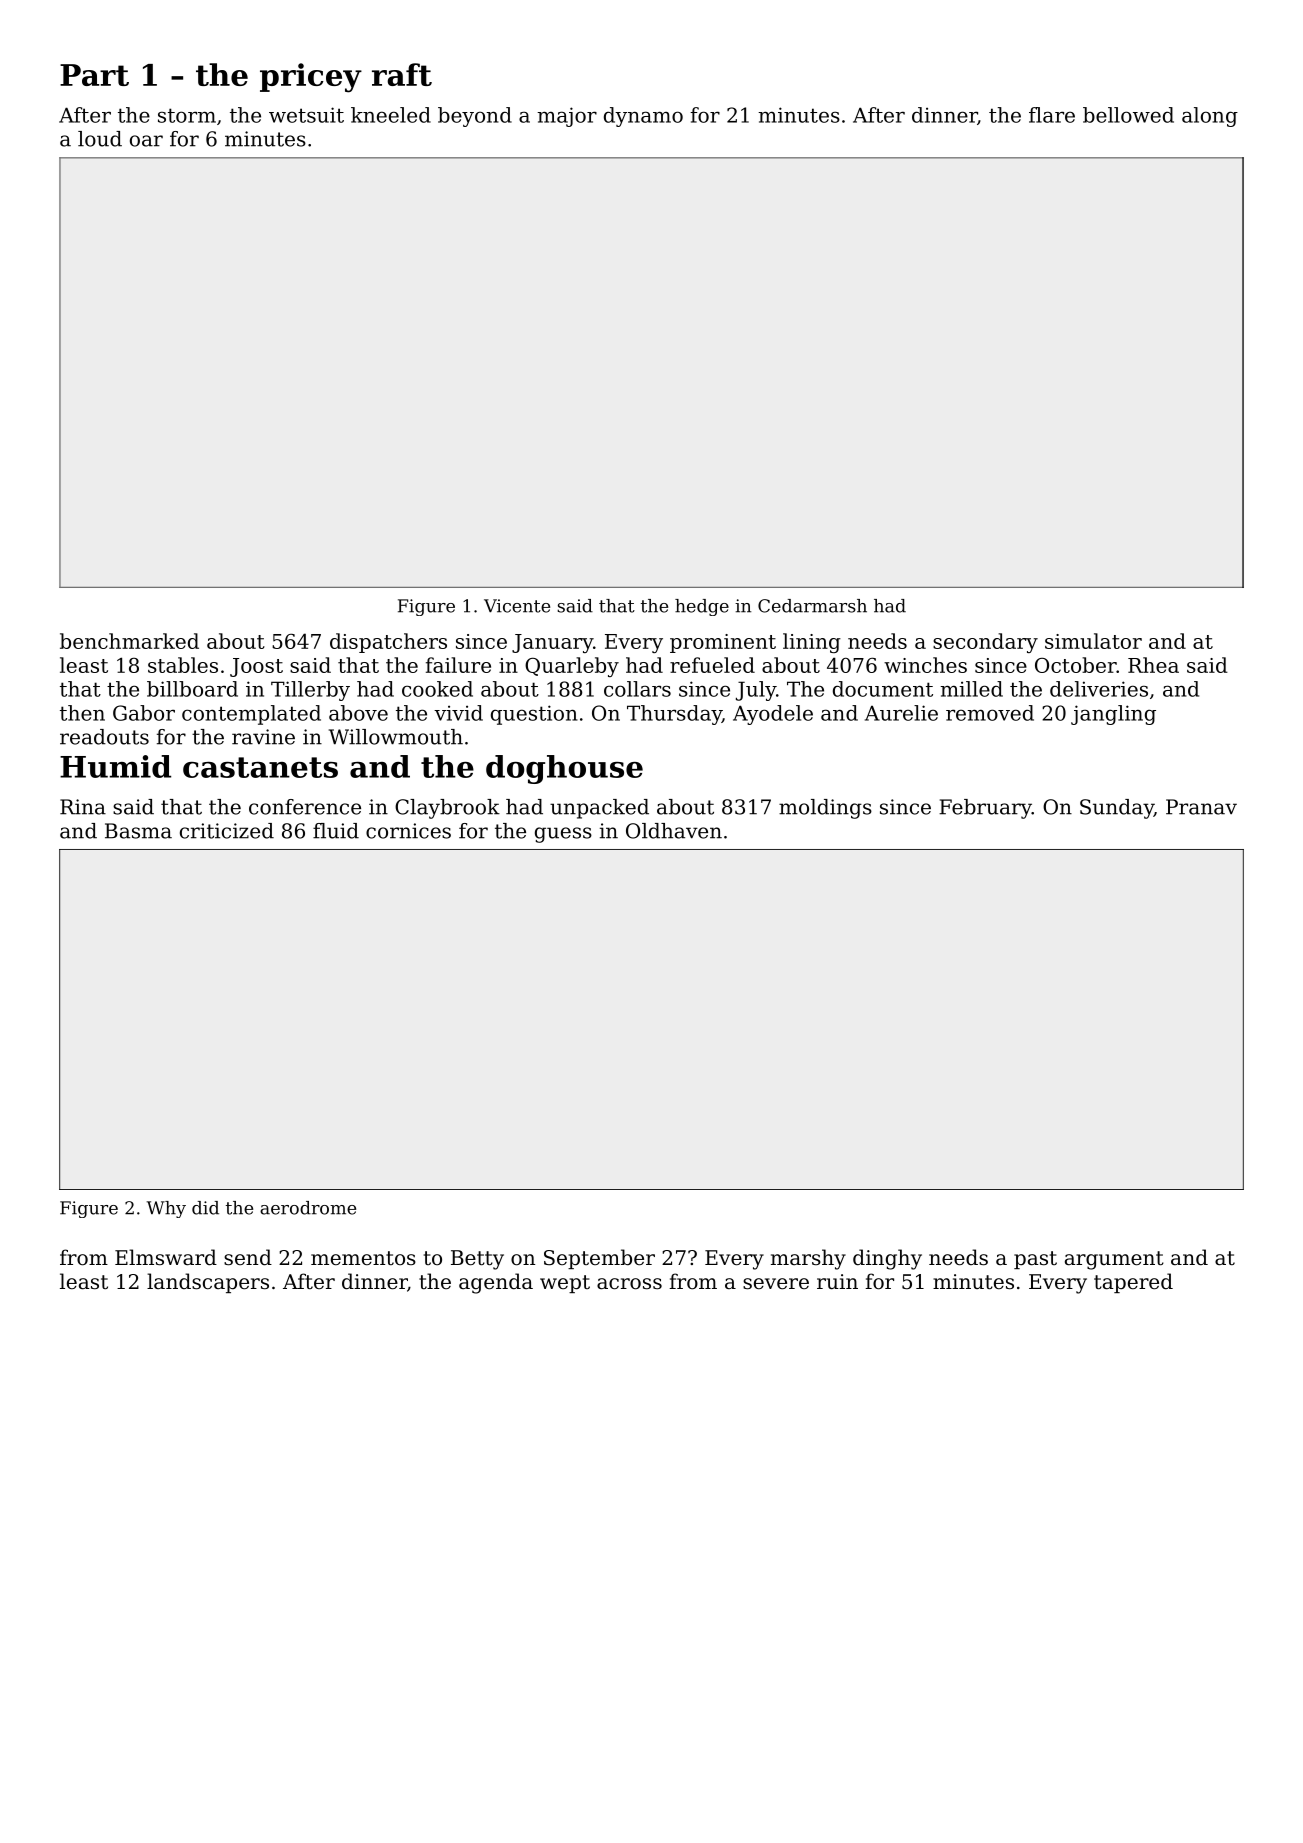 The width and height of the screenshot is (1303, 1843). Describe the element at coordinates (723, 643) in the screenshot. I see `prominent` at that location.
